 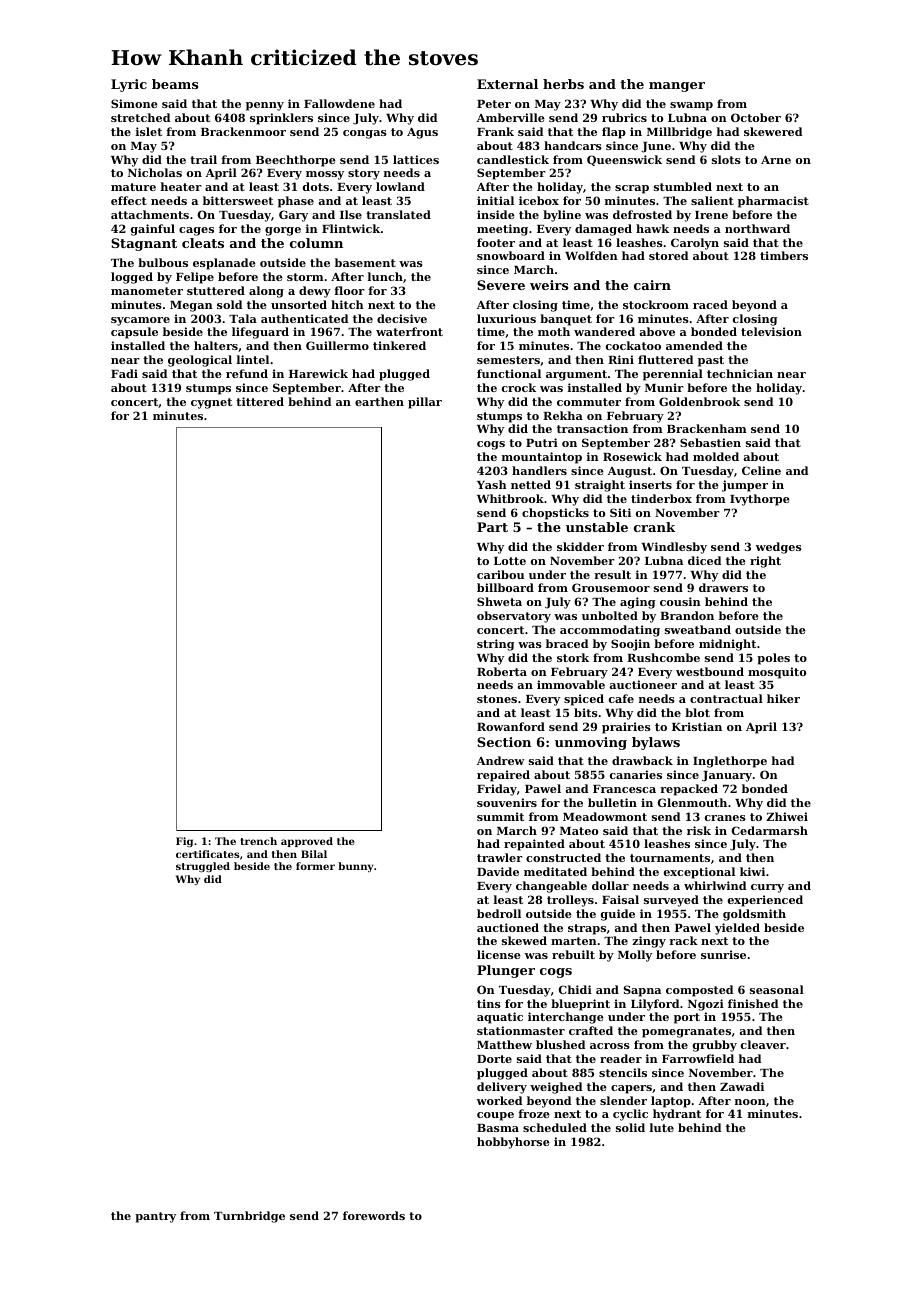 What do you see at coordinates (691, 106) in the screenshot?
I see `swamp` at bounding box center [691, 106].
